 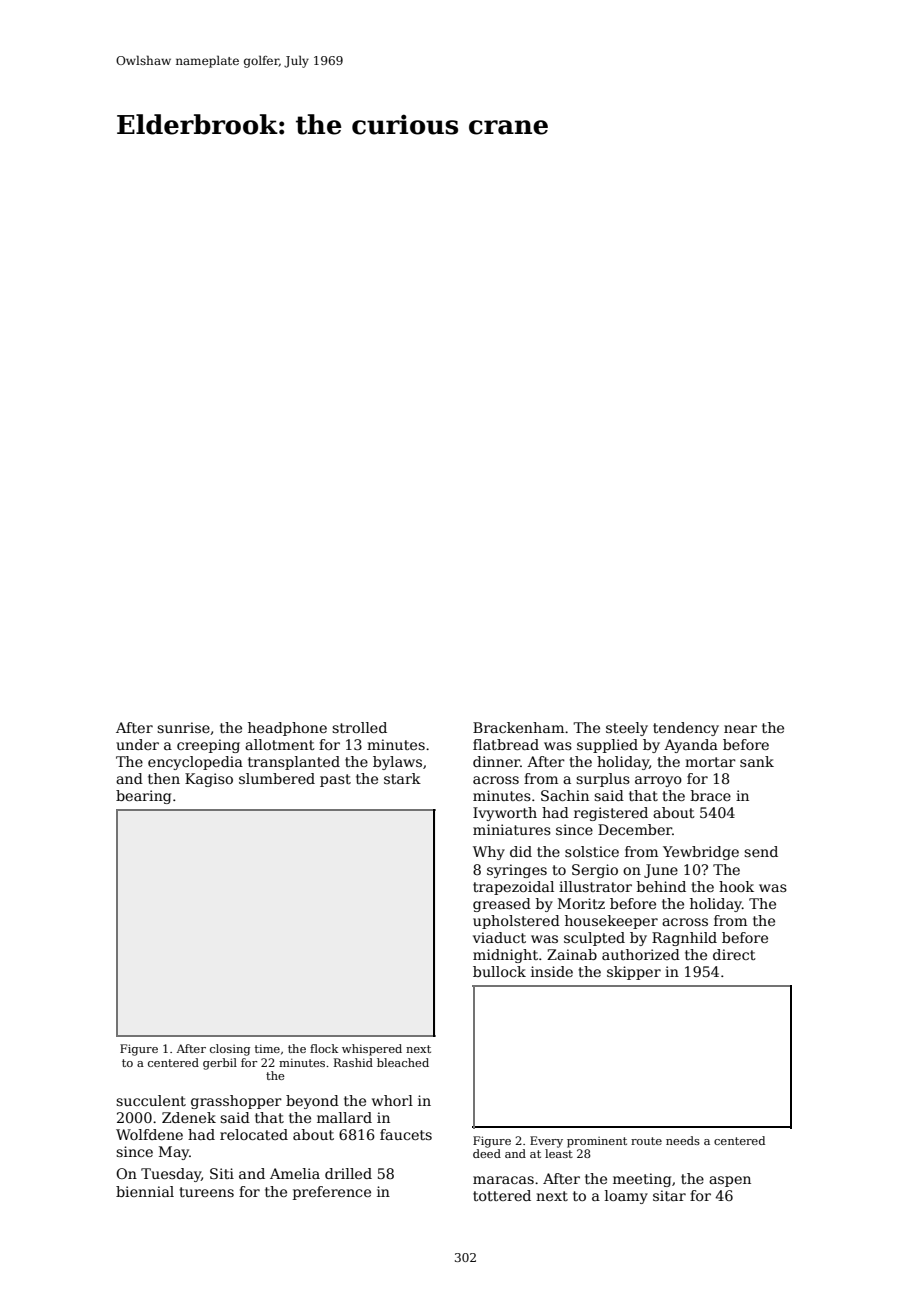 What do you see at coordinates (499, 971) in the page?
I see `bullock` at bounding box center [499, 971].
